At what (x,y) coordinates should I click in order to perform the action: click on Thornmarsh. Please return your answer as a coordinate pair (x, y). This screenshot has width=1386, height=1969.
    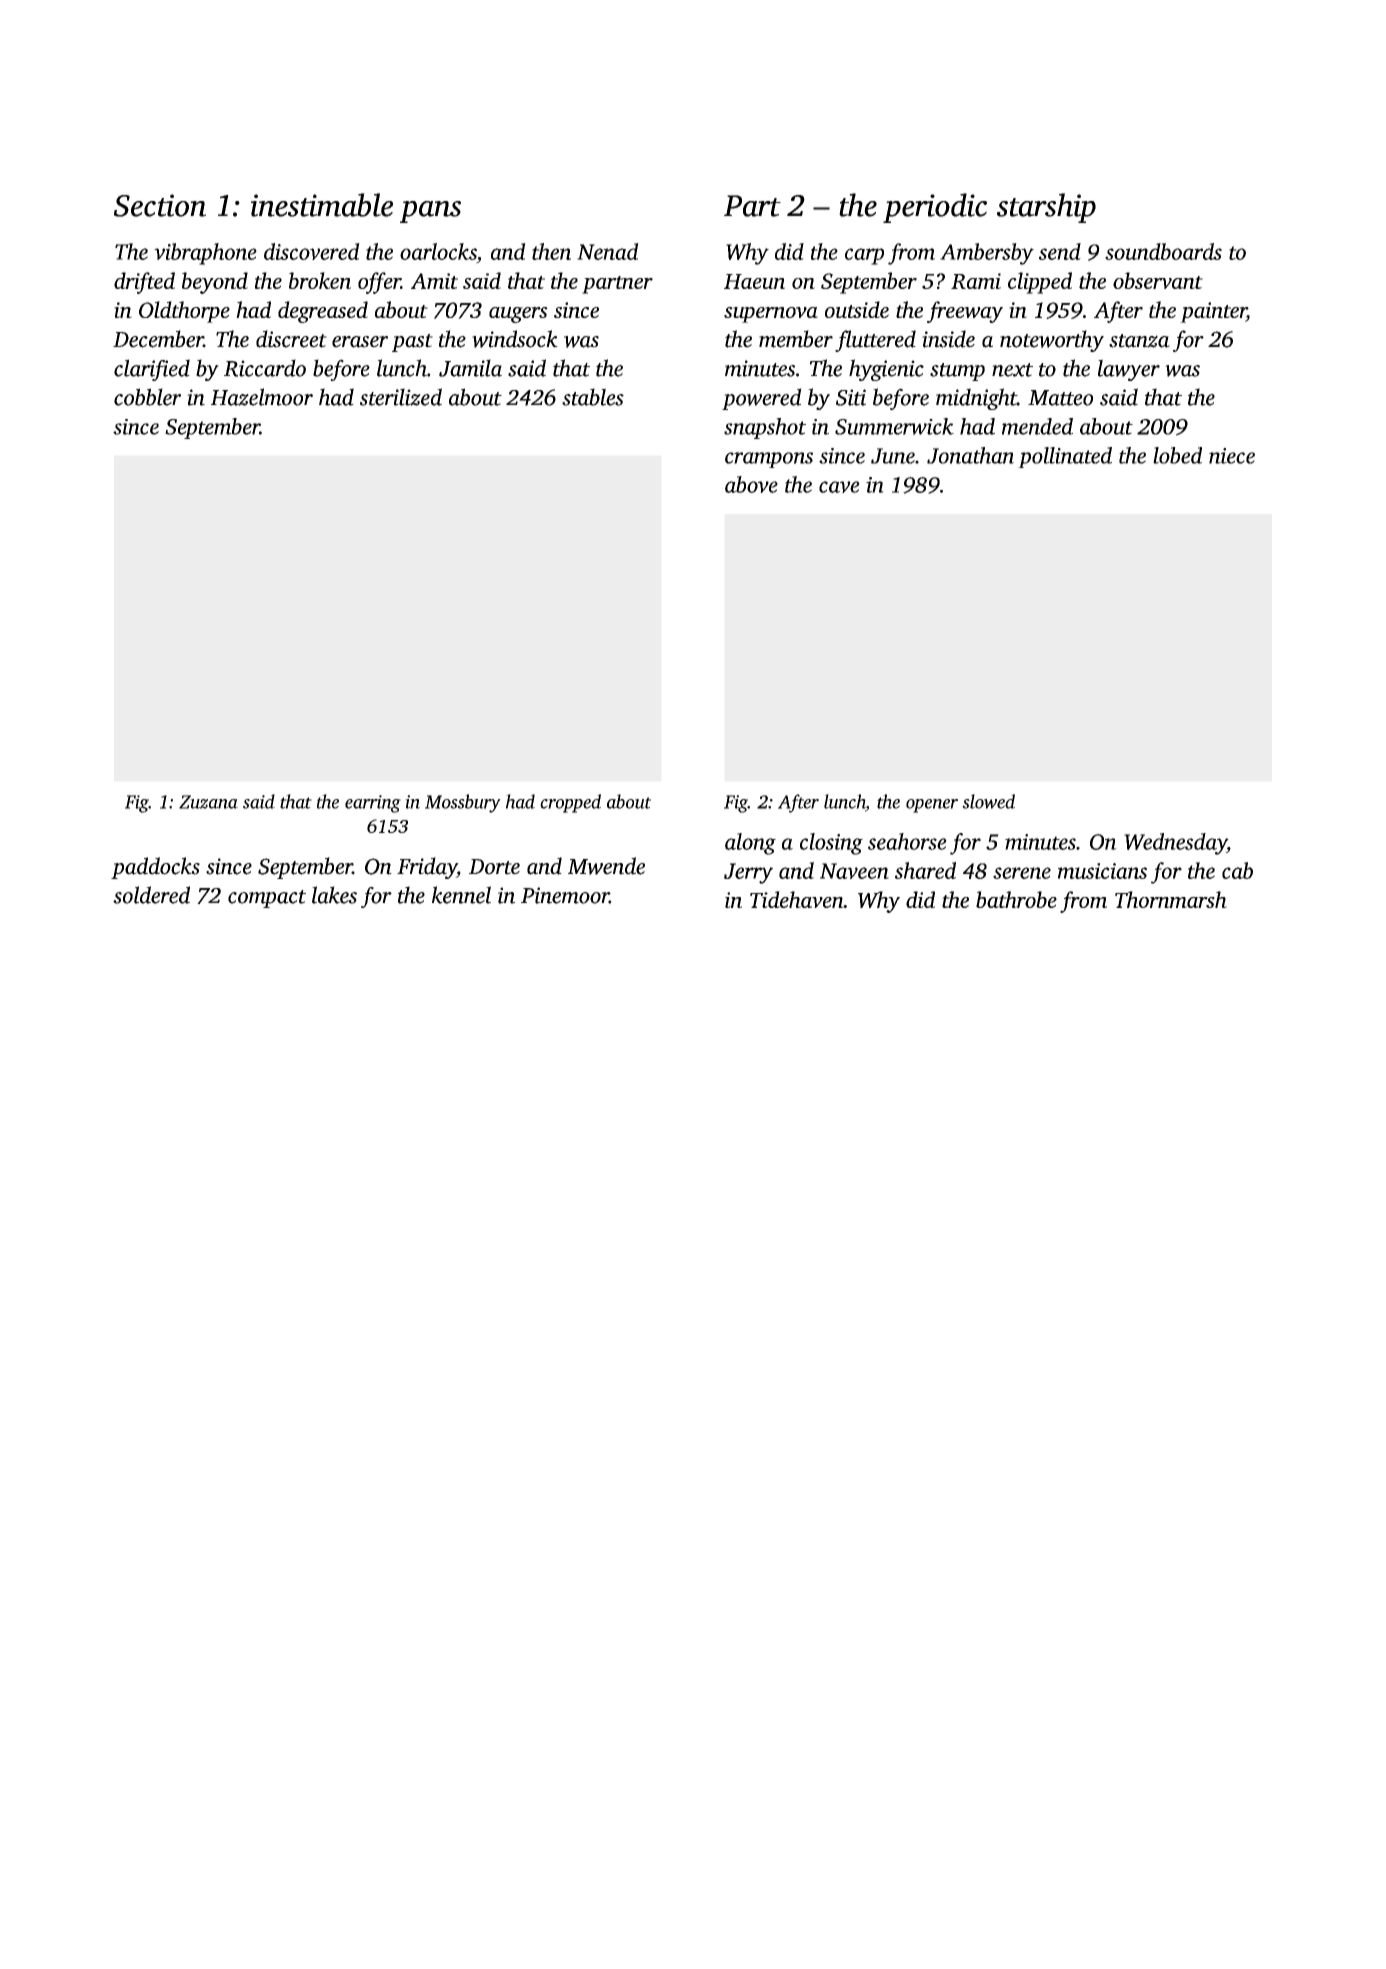
    Looking at the image, I should click on (1171, 899).
